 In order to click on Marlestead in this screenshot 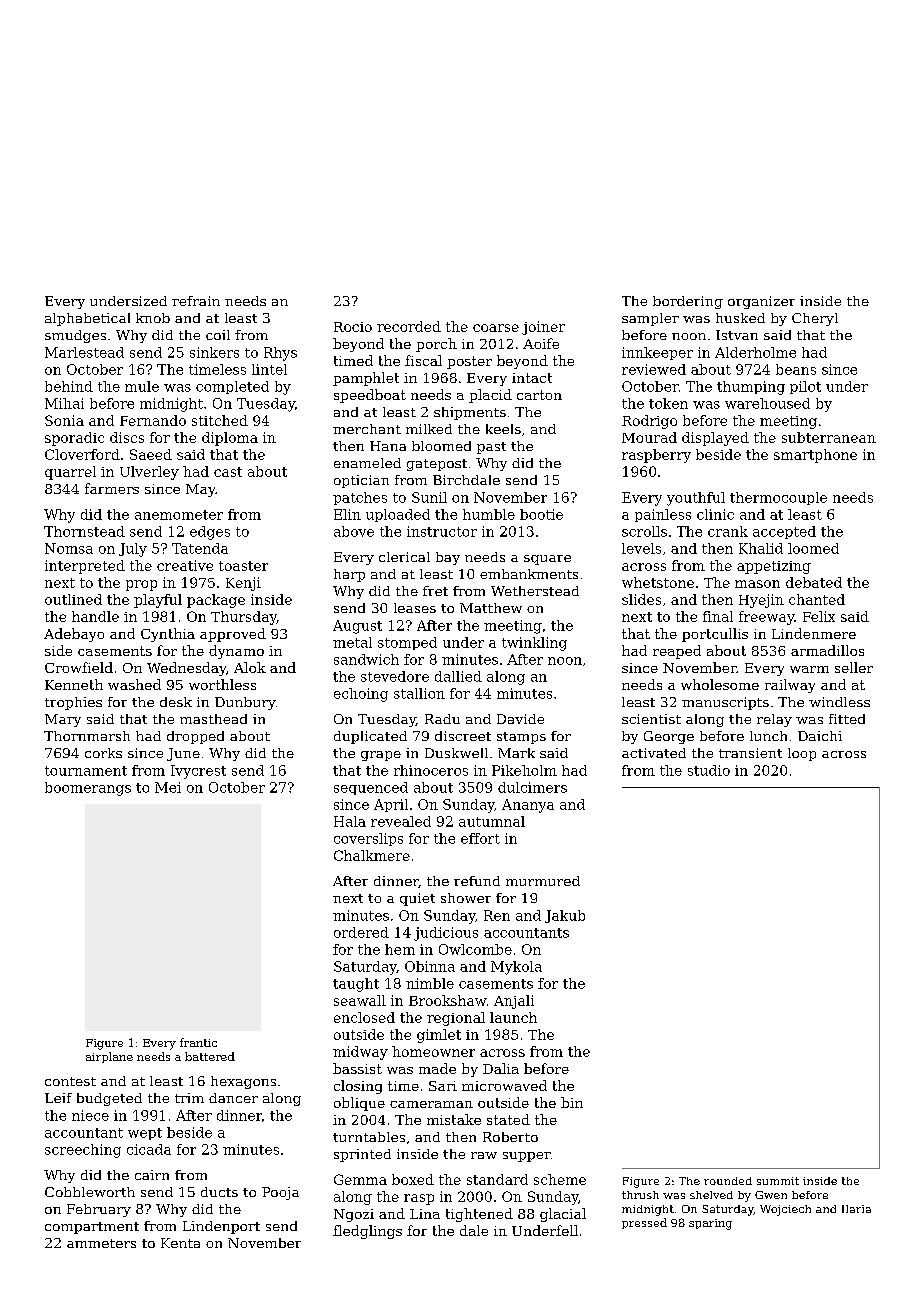, I will do `click(84, 352)`.
